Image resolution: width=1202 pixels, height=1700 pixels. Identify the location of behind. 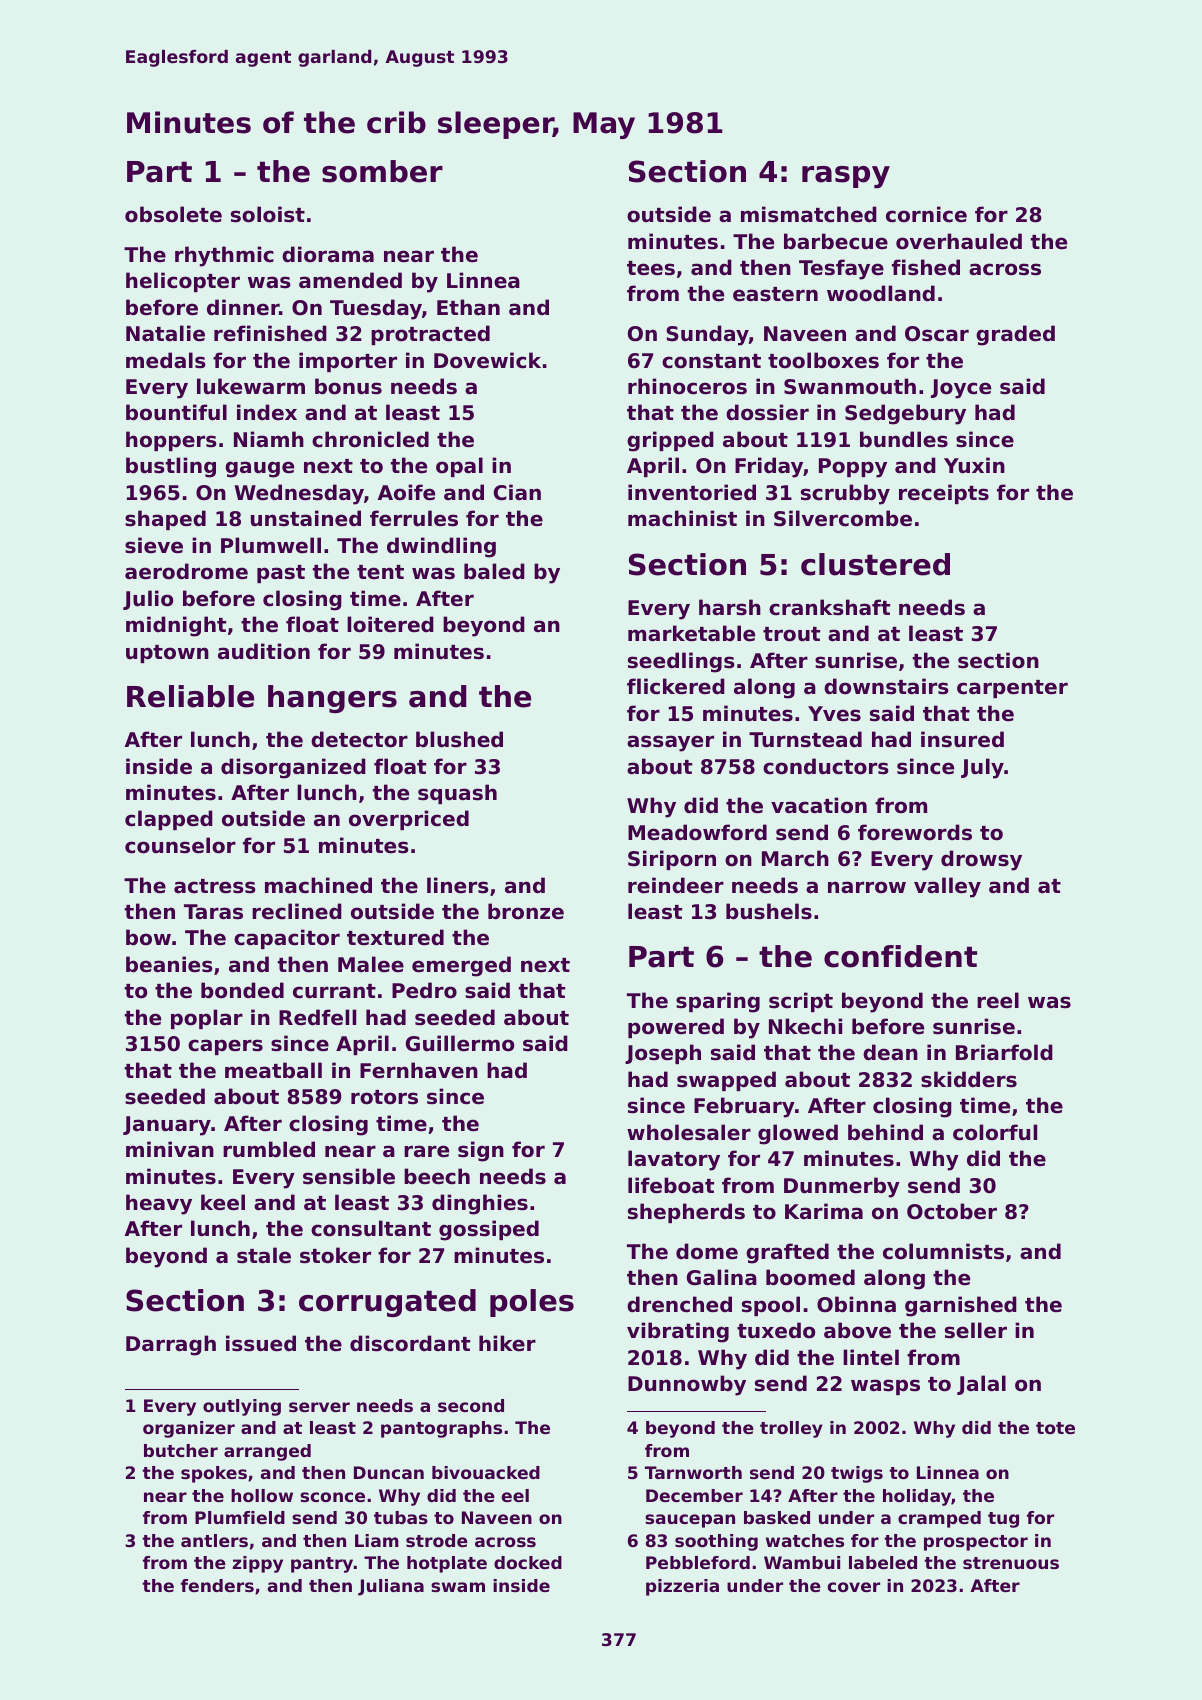
(885, 1132).
